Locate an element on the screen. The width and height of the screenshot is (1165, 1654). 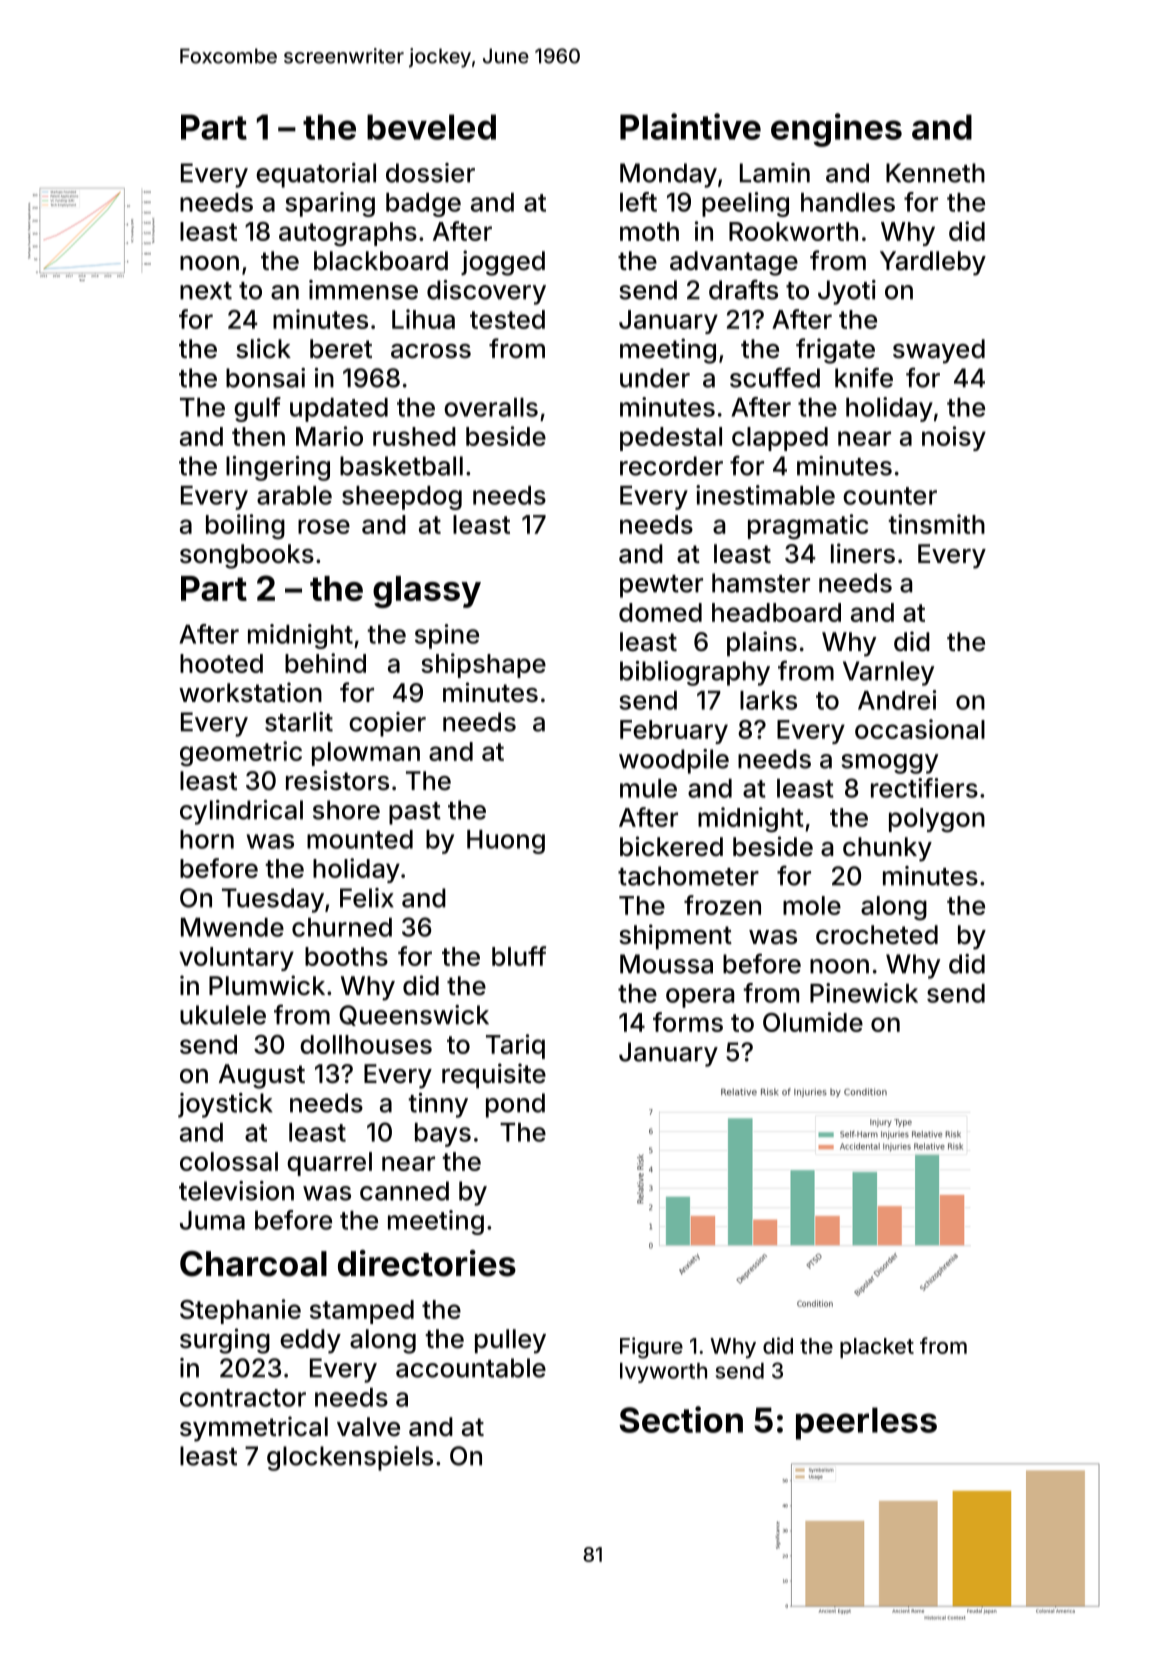
beveled is located at coordinates (431, 127).
